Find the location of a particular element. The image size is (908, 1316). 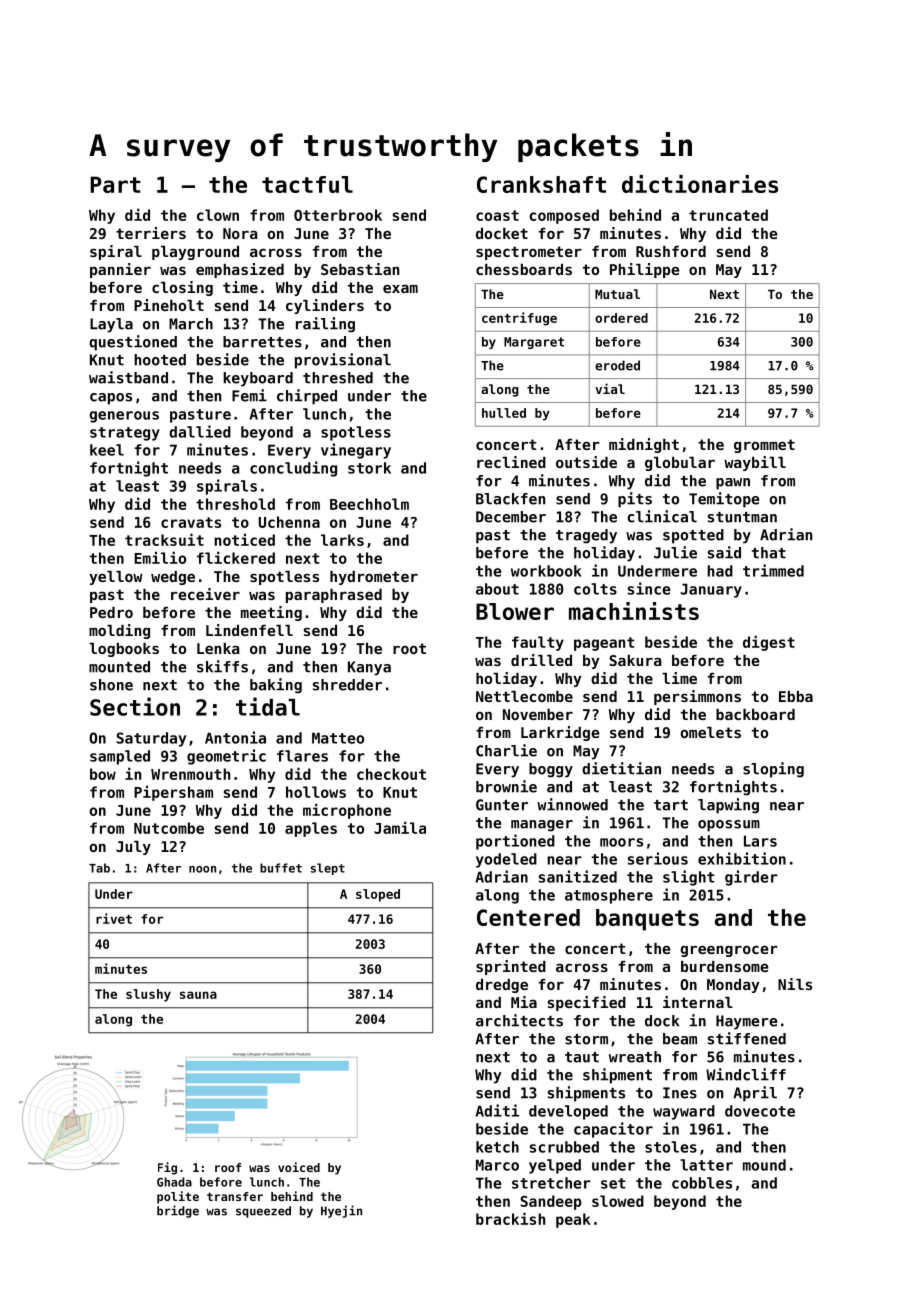

architects is located at coordinates (519, 1020).
